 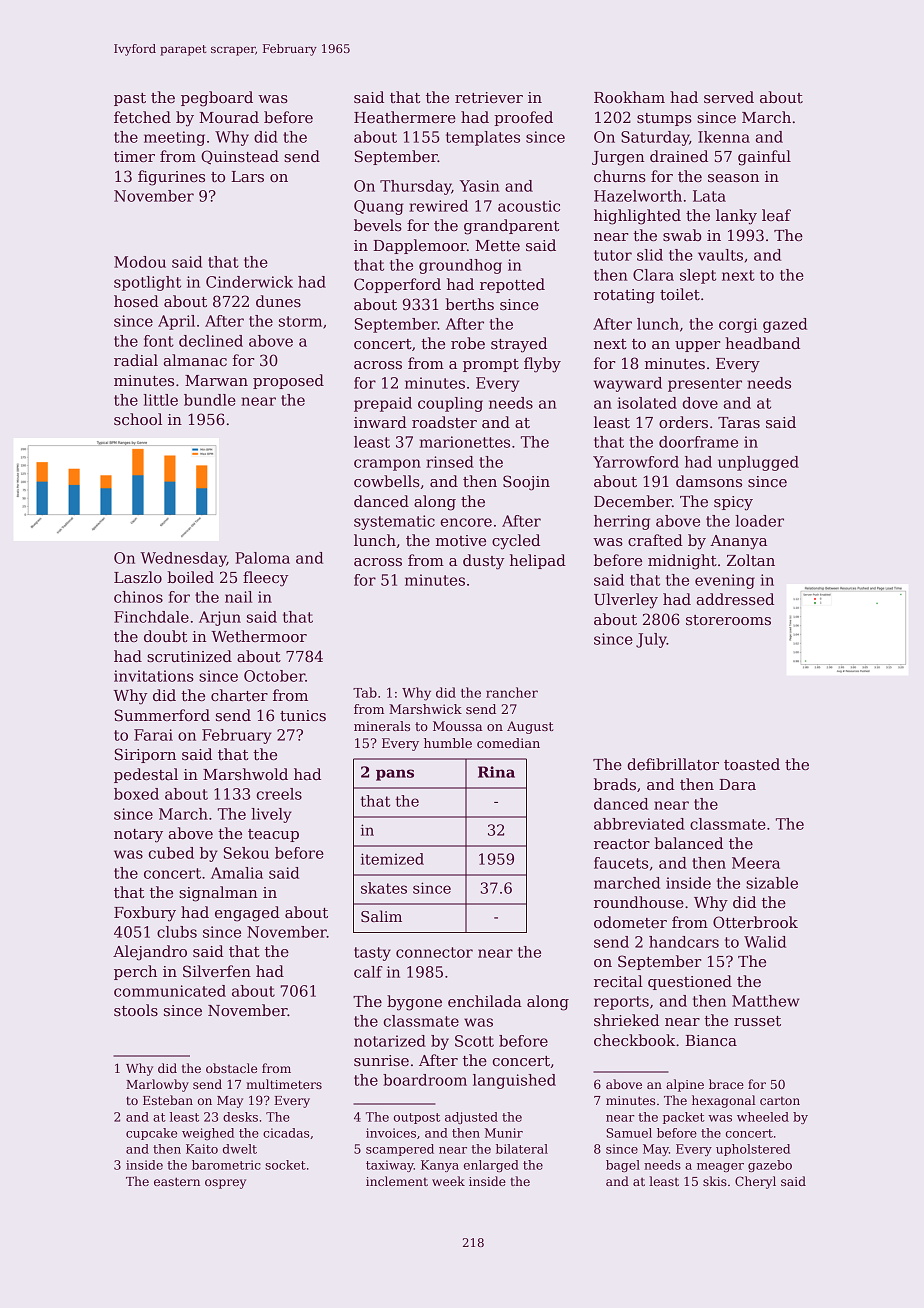 I want to click on itemized, so click(x=392, y=859).
